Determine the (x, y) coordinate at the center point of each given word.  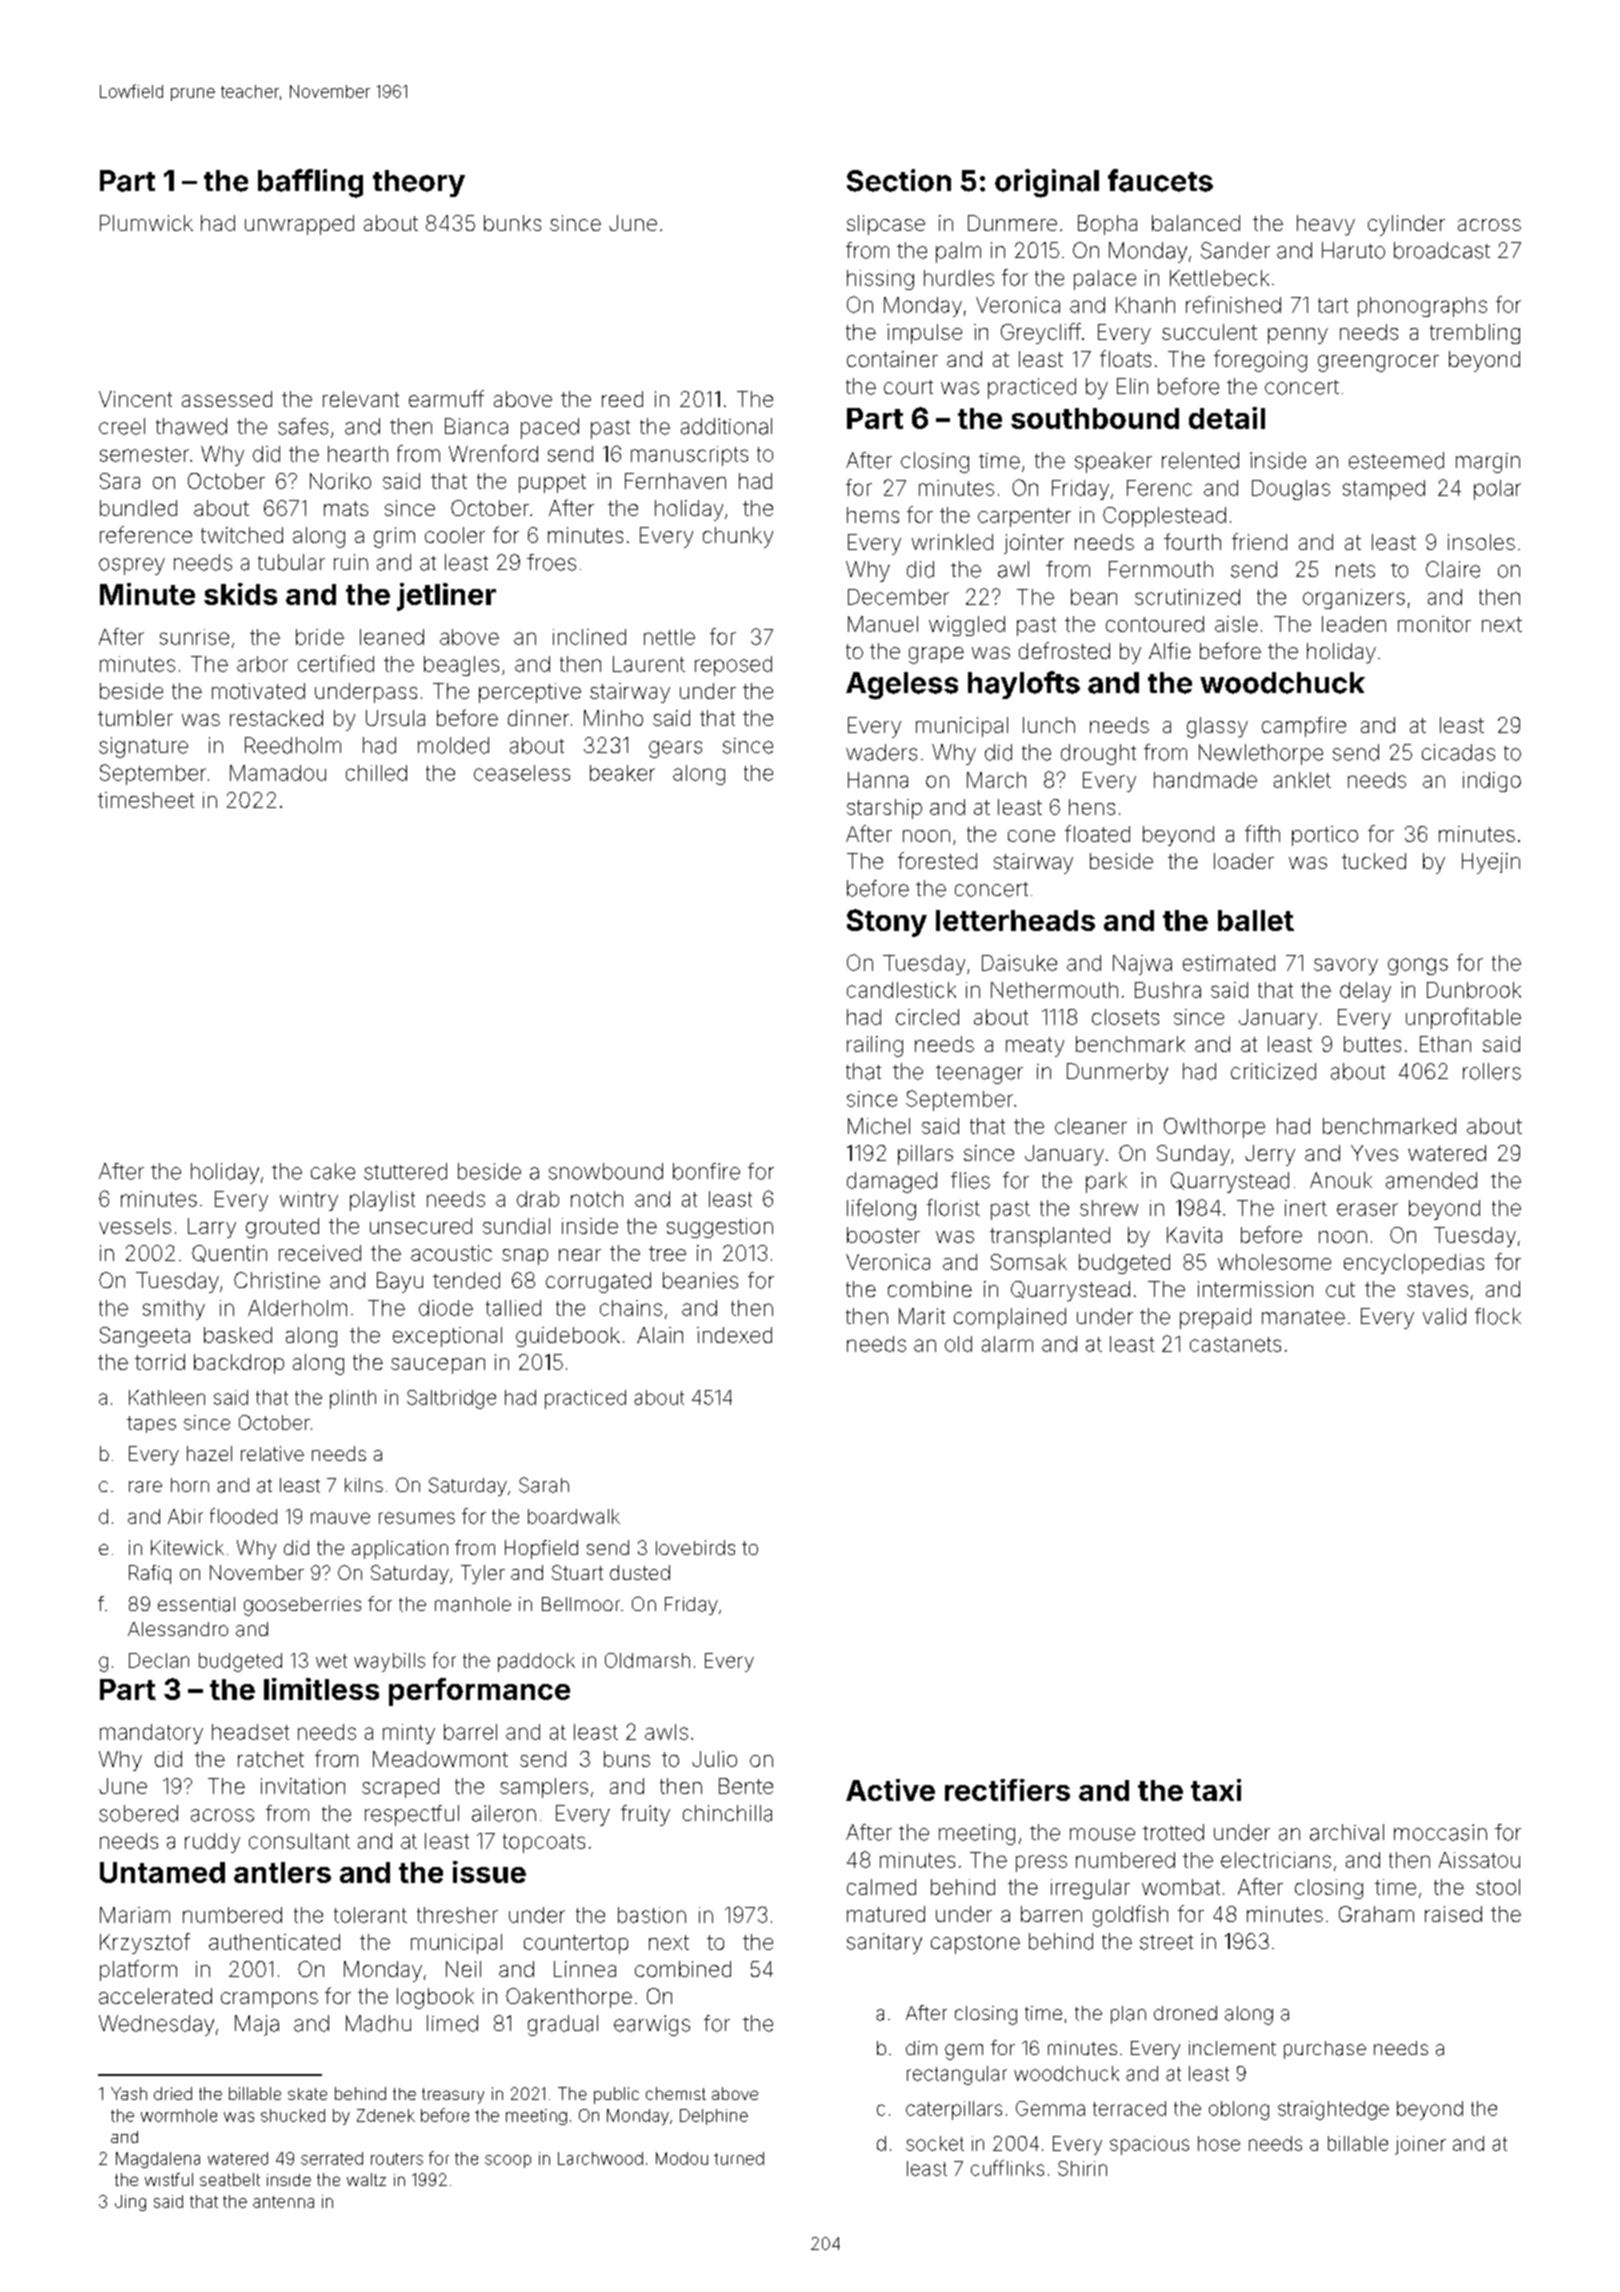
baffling (310, 183)
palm (958, 252)
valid (1444, 1316)
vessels (135, 1226)
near (580, 1255)
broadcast (1442, 250)
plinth (353, 1399)
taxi (1216, 1790)
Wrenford (493, 453)
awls (666, 1732)
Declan (159, 1660)
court (908, 387)
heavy (1326, 225)
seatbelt (230, 2179)
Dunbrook (1474, 990)
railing (875, 1046)
